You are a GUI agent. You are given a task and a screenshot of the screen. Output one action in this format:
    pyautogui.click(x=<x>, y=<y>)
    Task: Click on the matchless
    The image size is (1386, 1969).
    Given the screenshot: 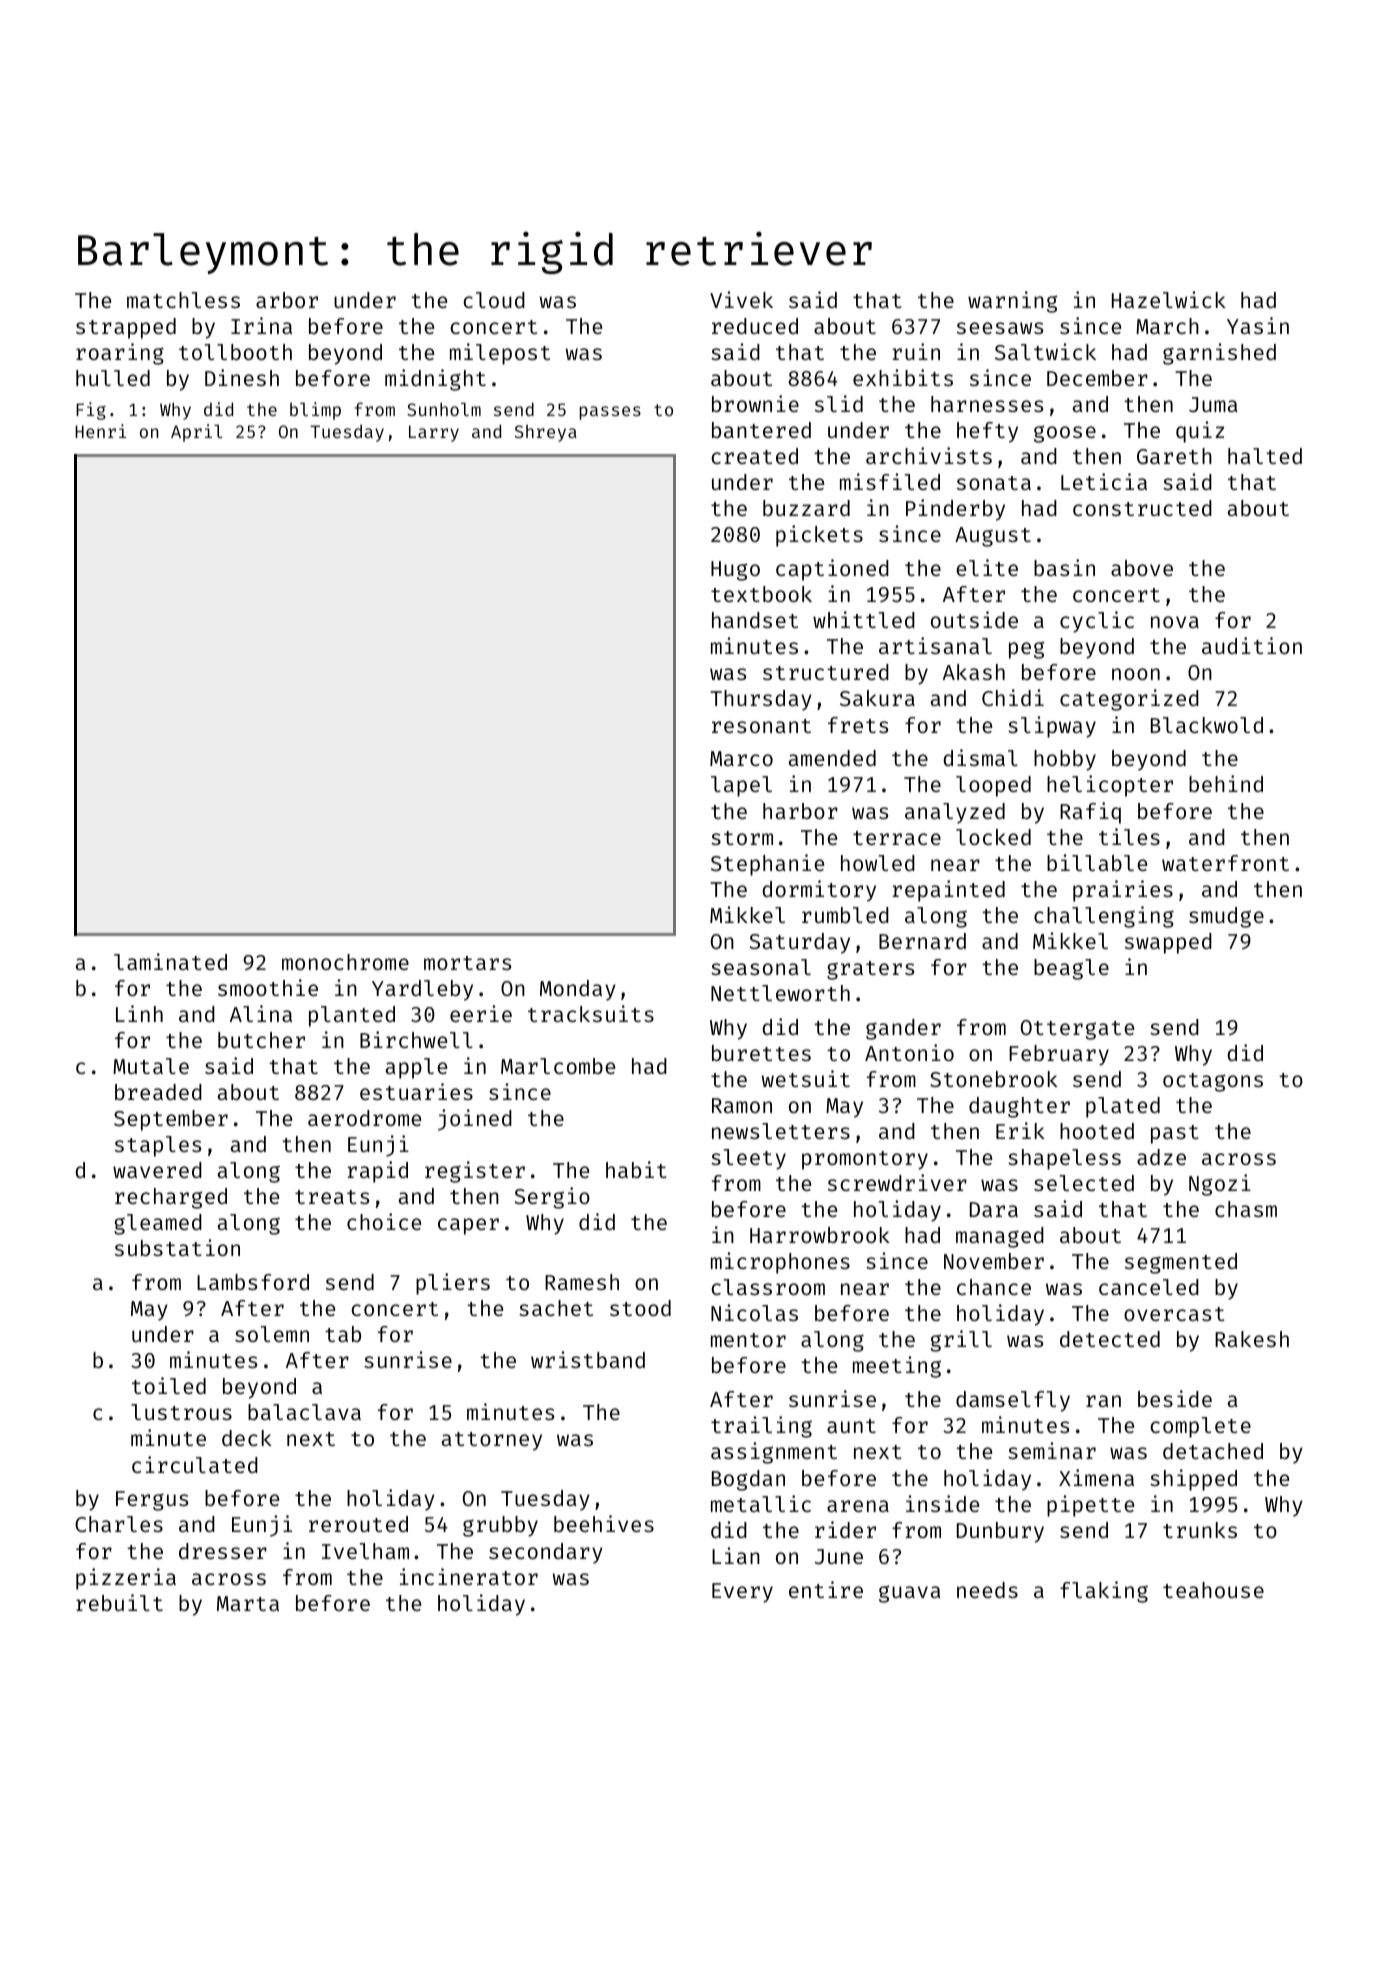 What is the action you would take?
    pyautogui.click(x=183, y=300)
